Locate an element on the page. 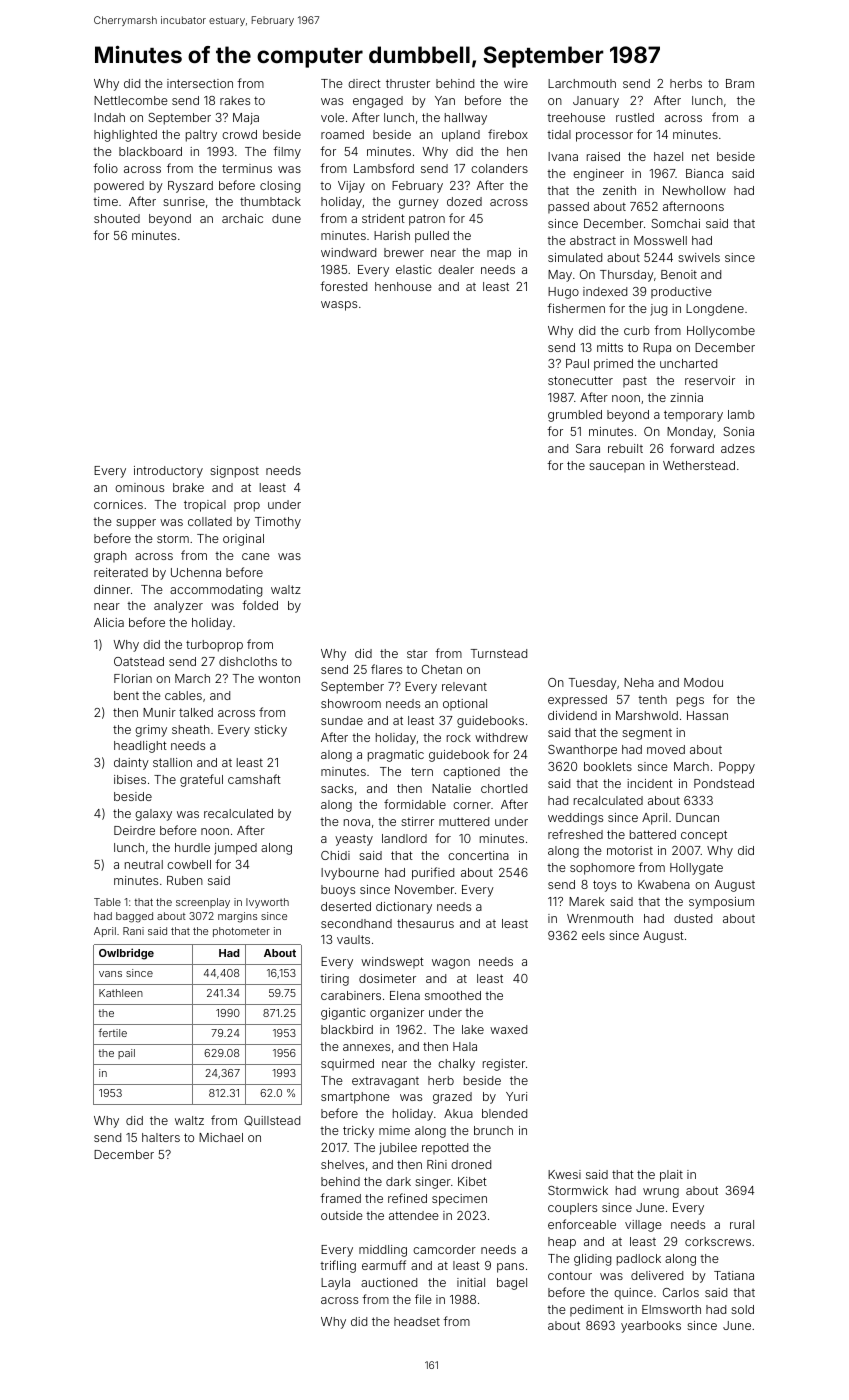  Layla is located at coordinates (335, 1284).
